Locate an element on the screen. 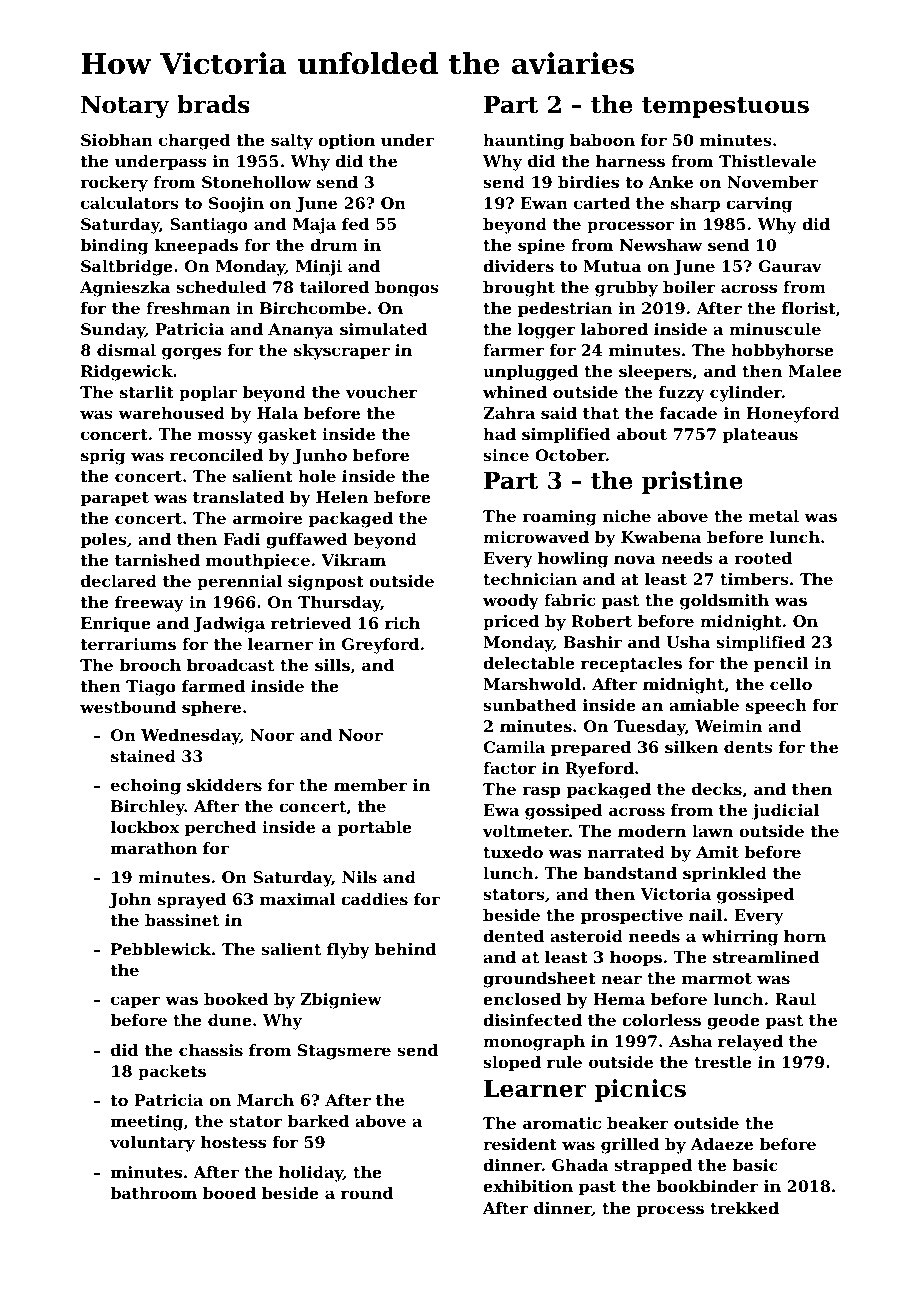  relayed is located at coordinates (750, 1043).
